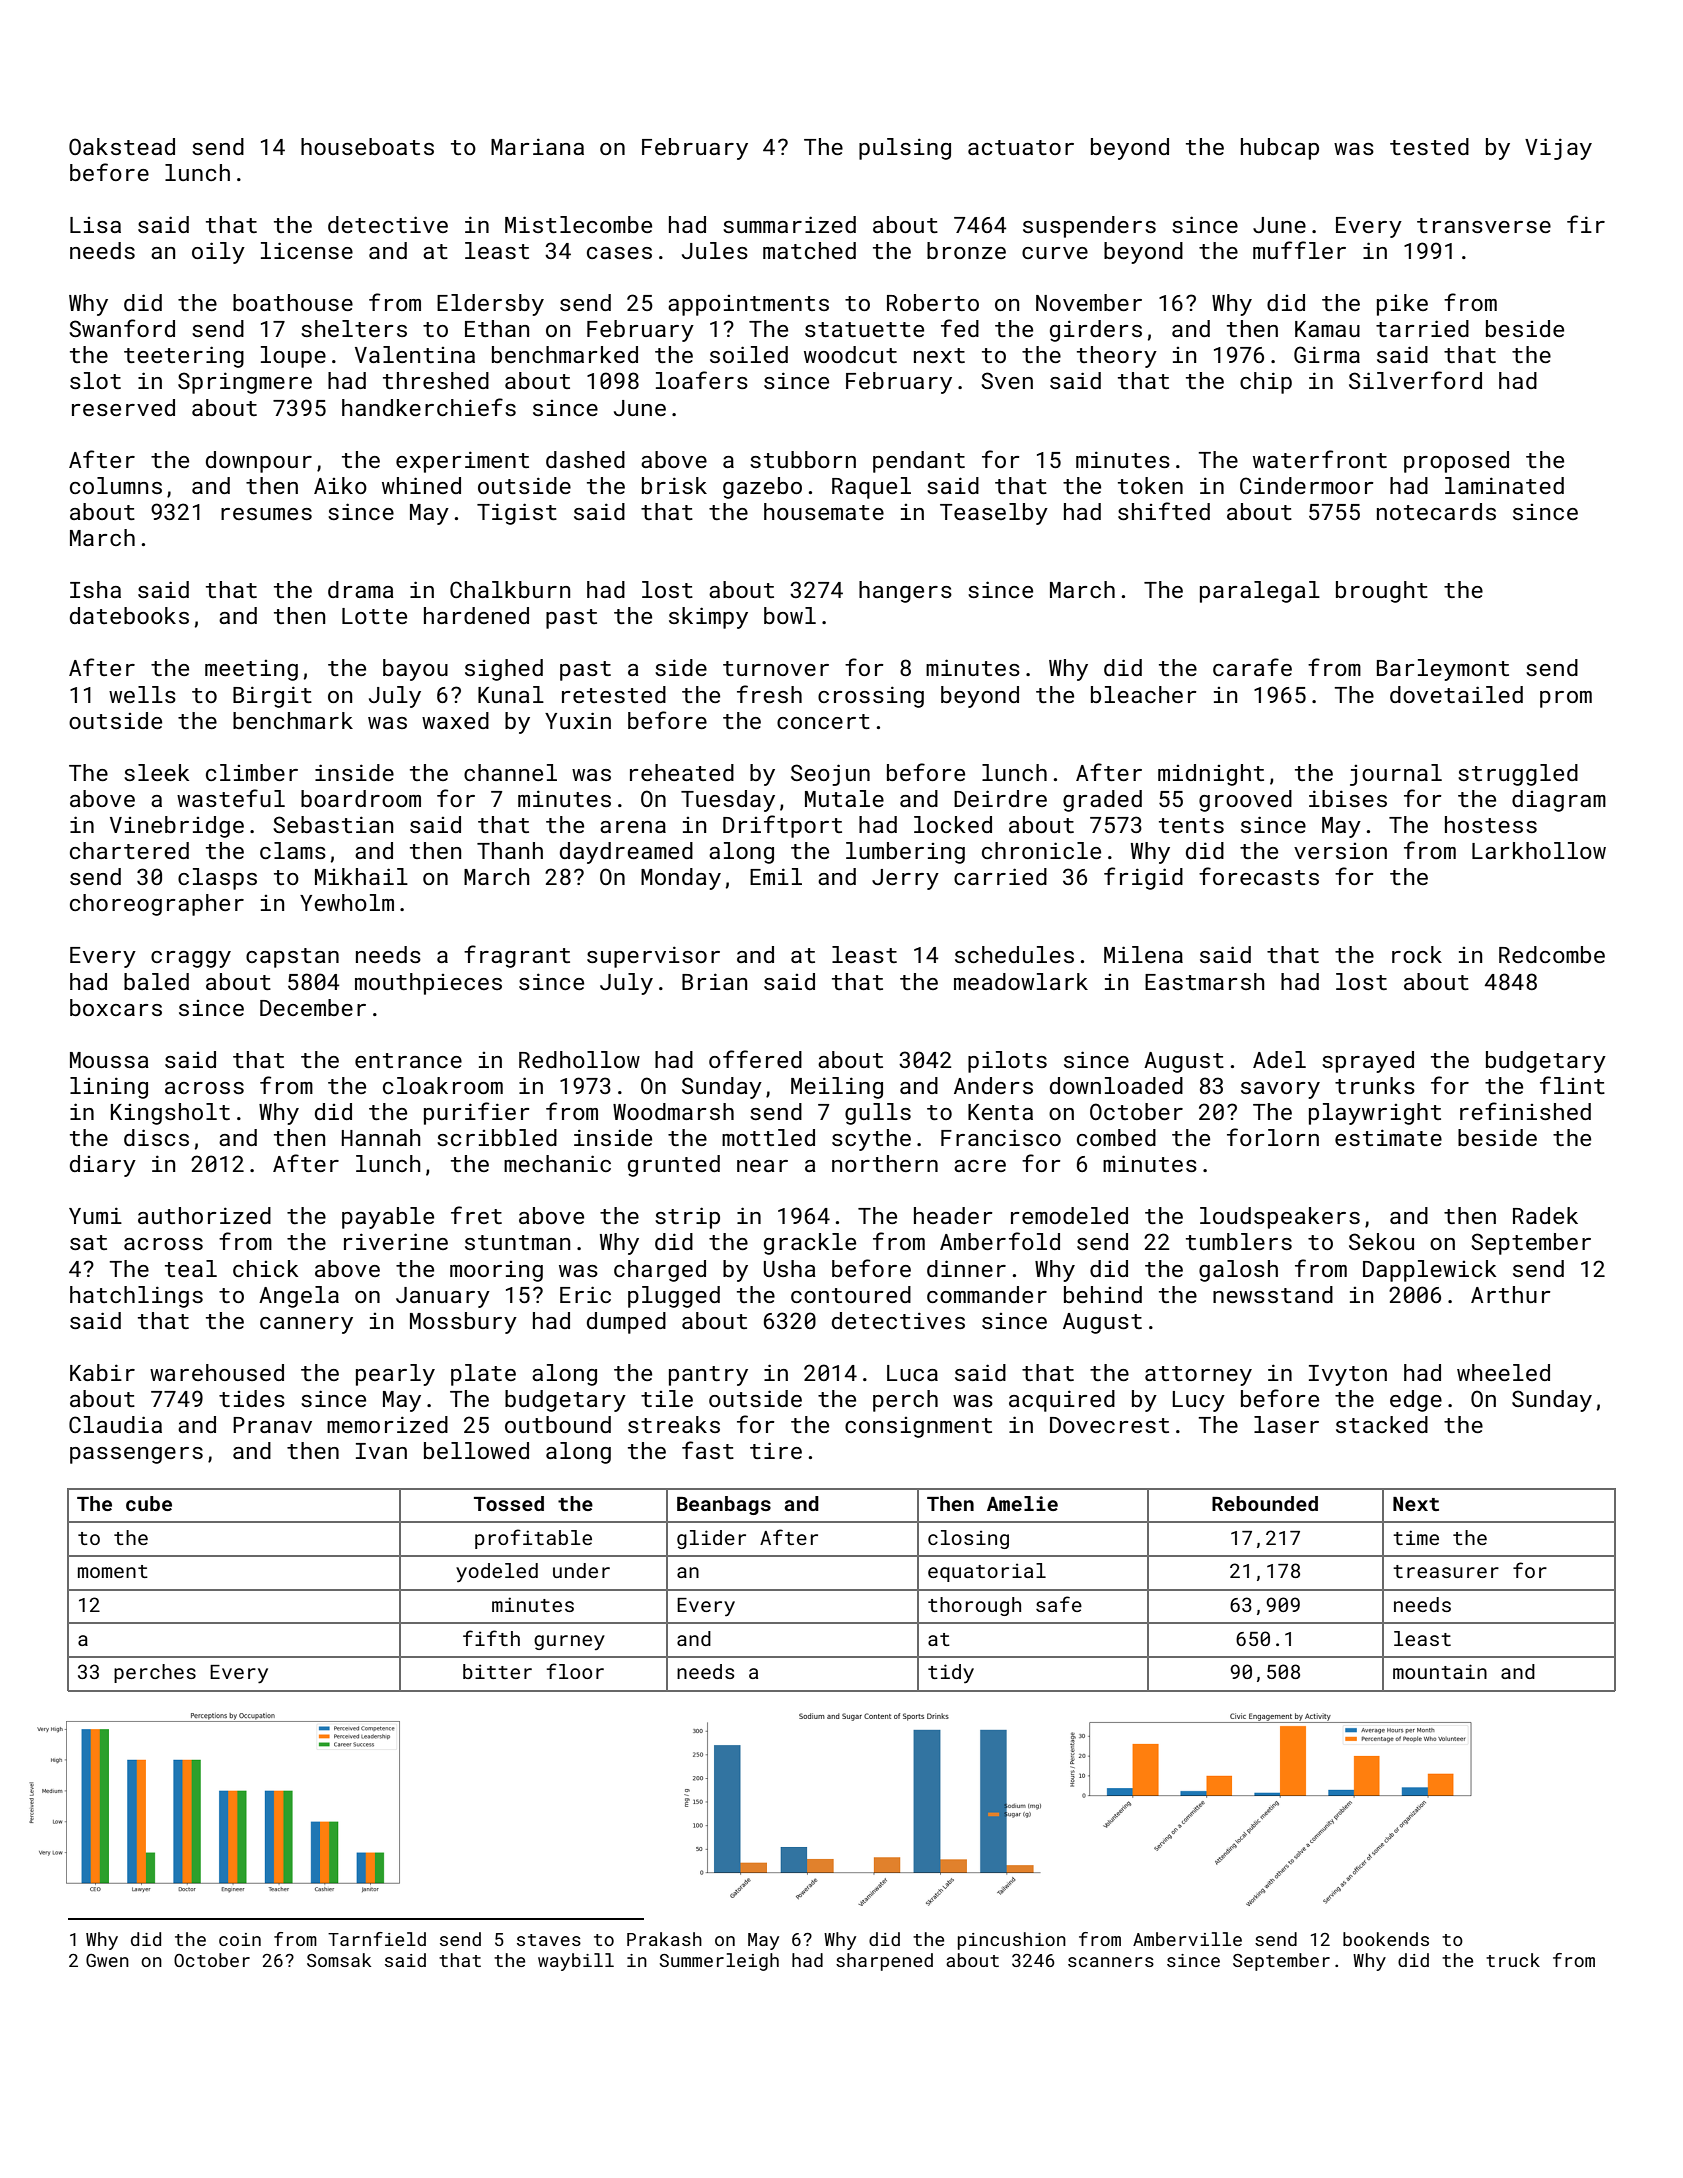 The image size is (1683, 2178). What do you see at coordinates (905, 879) in the screenshot?
I see `Jerry` at bounding box center [905, 879].
